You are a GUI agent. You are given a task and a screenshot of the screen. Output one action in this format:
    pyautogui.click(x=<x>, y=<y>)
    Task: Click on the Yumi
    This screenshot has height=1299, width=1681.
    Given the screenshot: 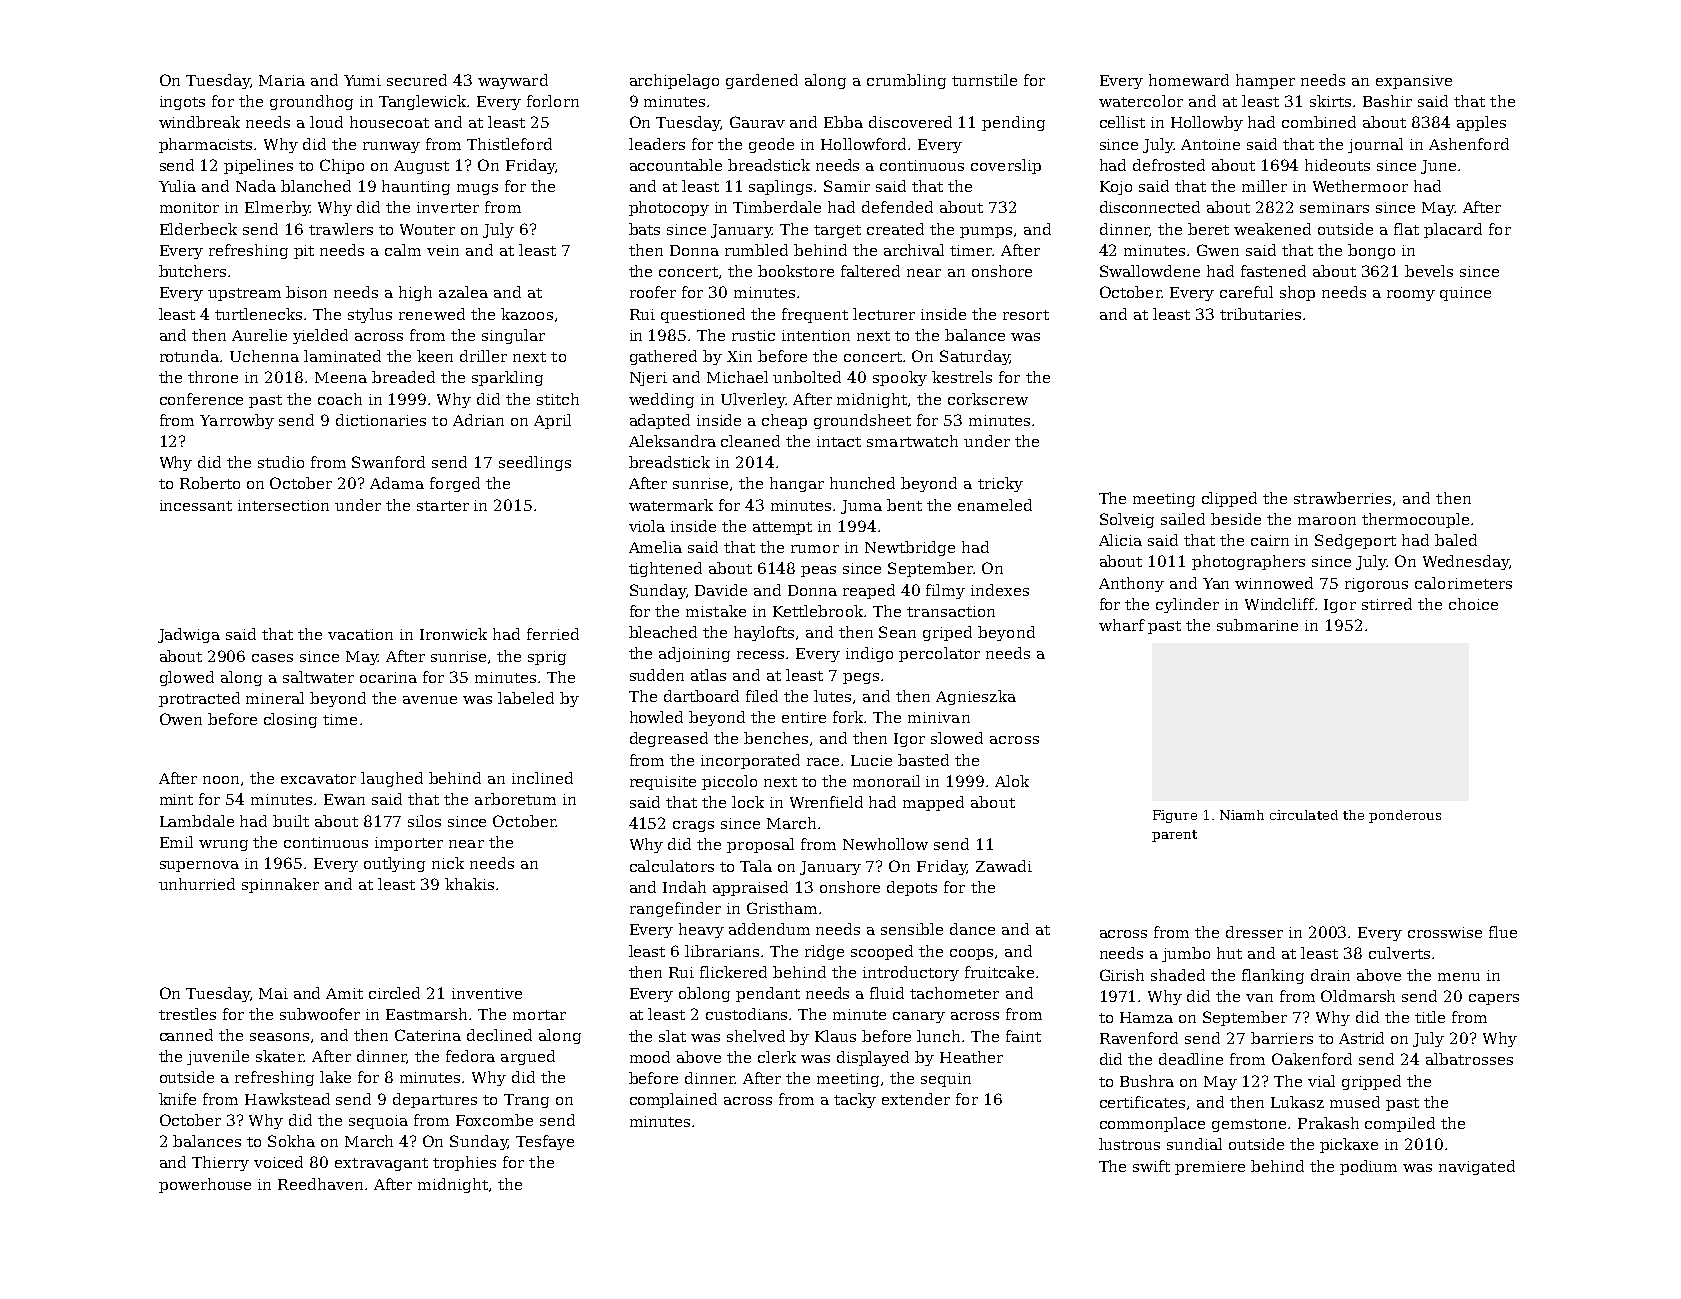 What is the action you would take?
    pyautogui.click(x=362, y=80)
